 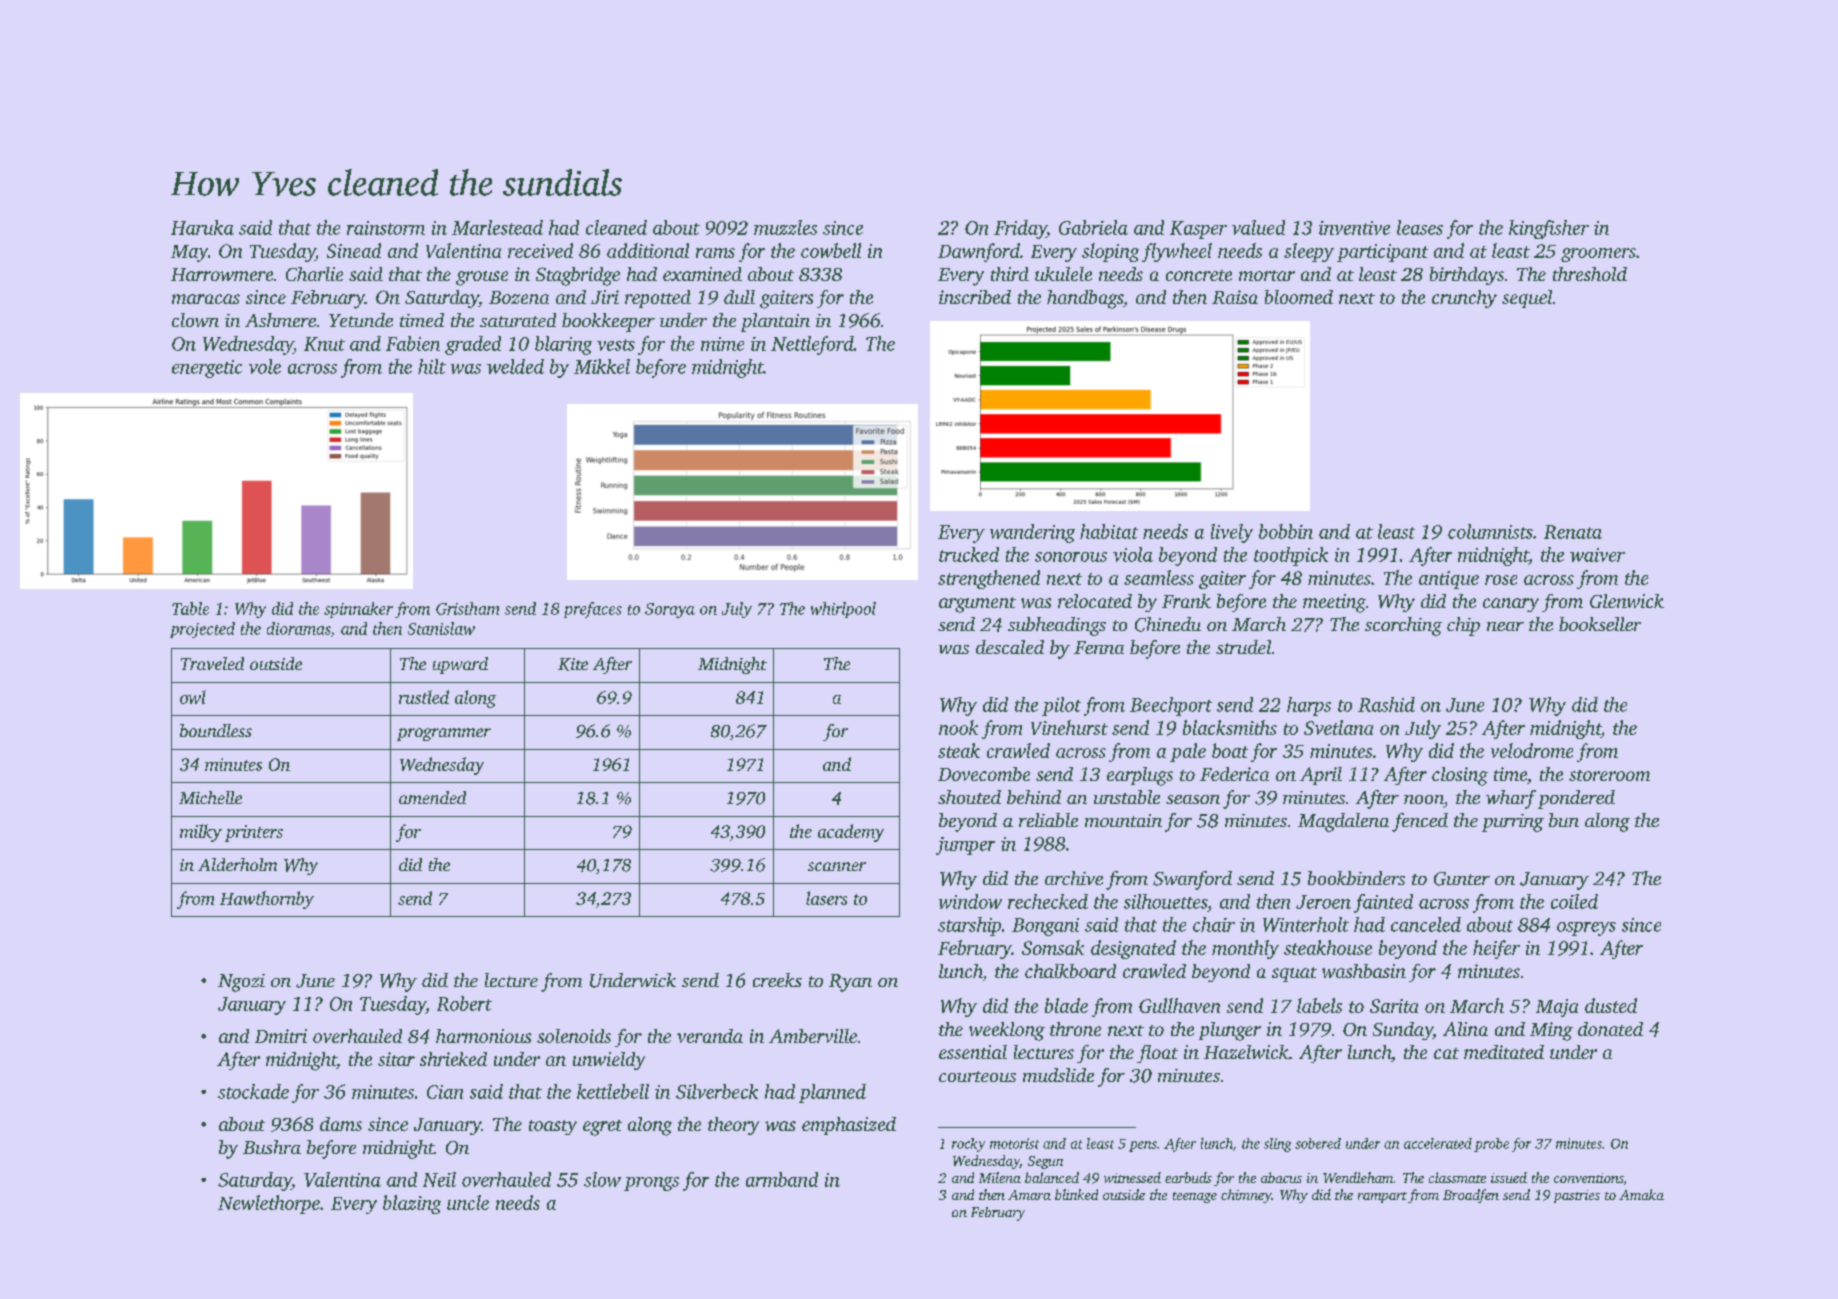 What do you see at coordinates (1061, 706) in the document?
I see `pilot` at bounding box center [1061, 706].
